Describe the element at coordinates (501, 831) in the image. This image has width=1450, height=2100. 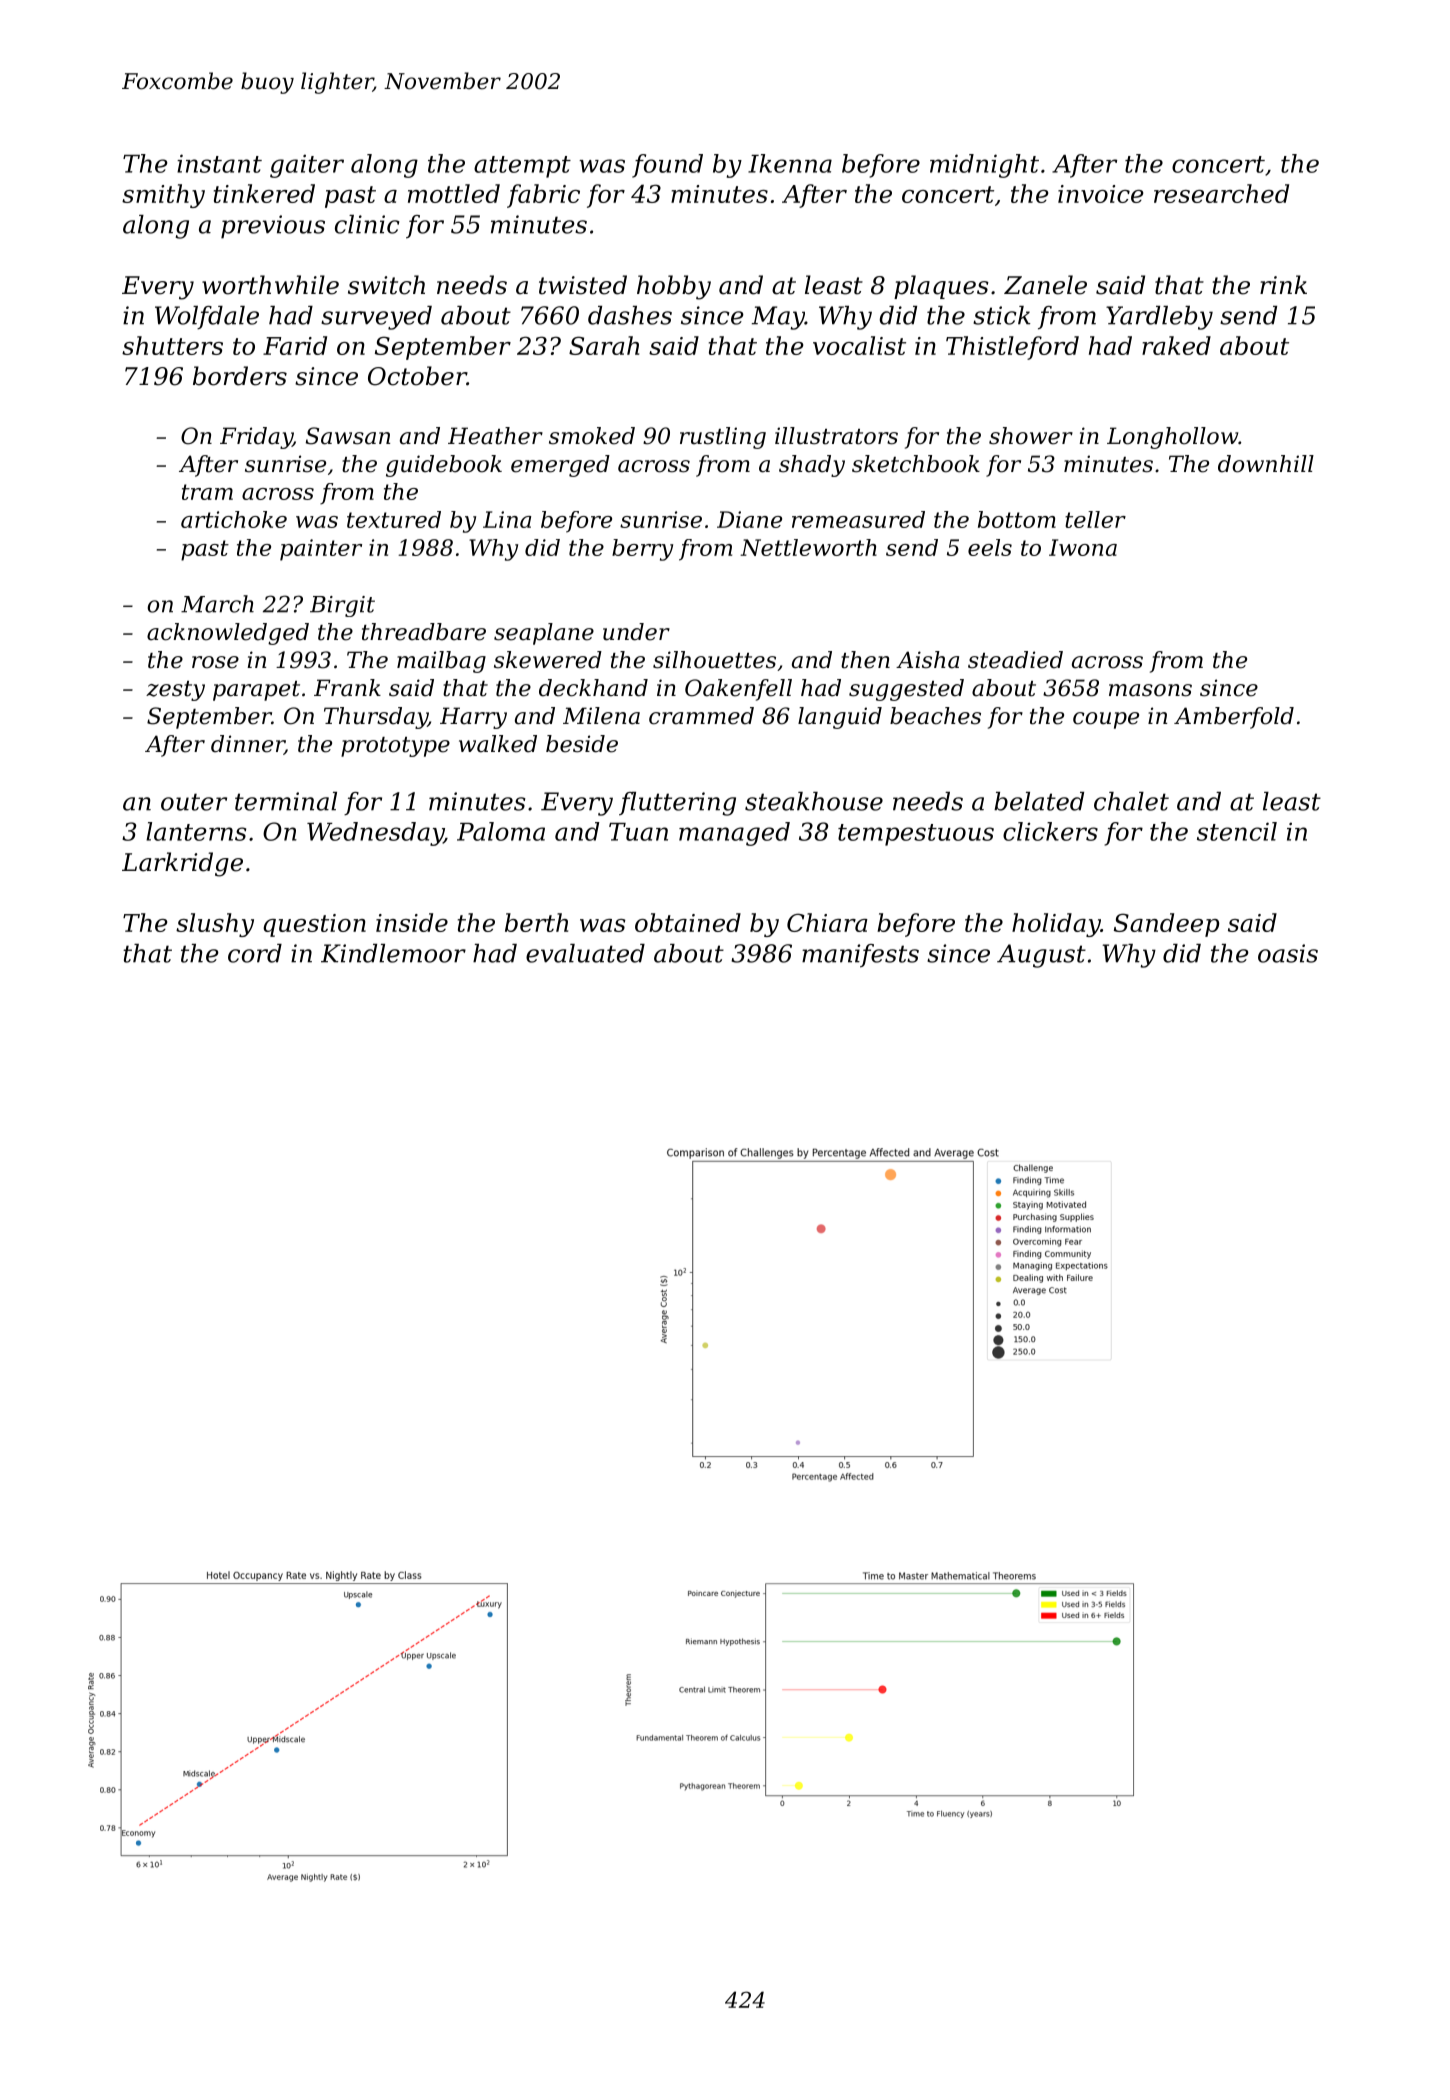
I see `Paloma` at that location.
